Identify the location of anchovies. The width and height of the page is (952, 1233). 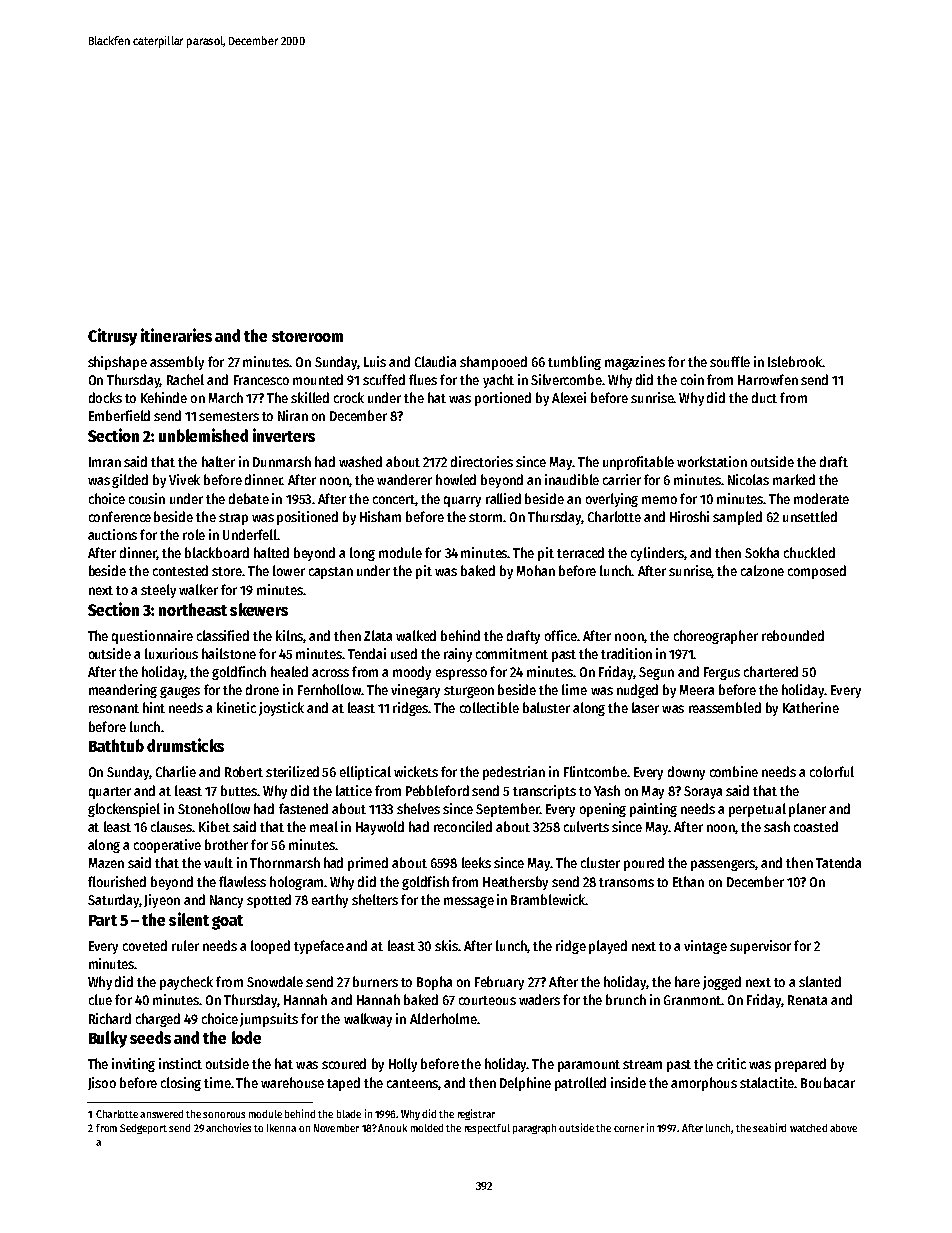
(228, 1127).
